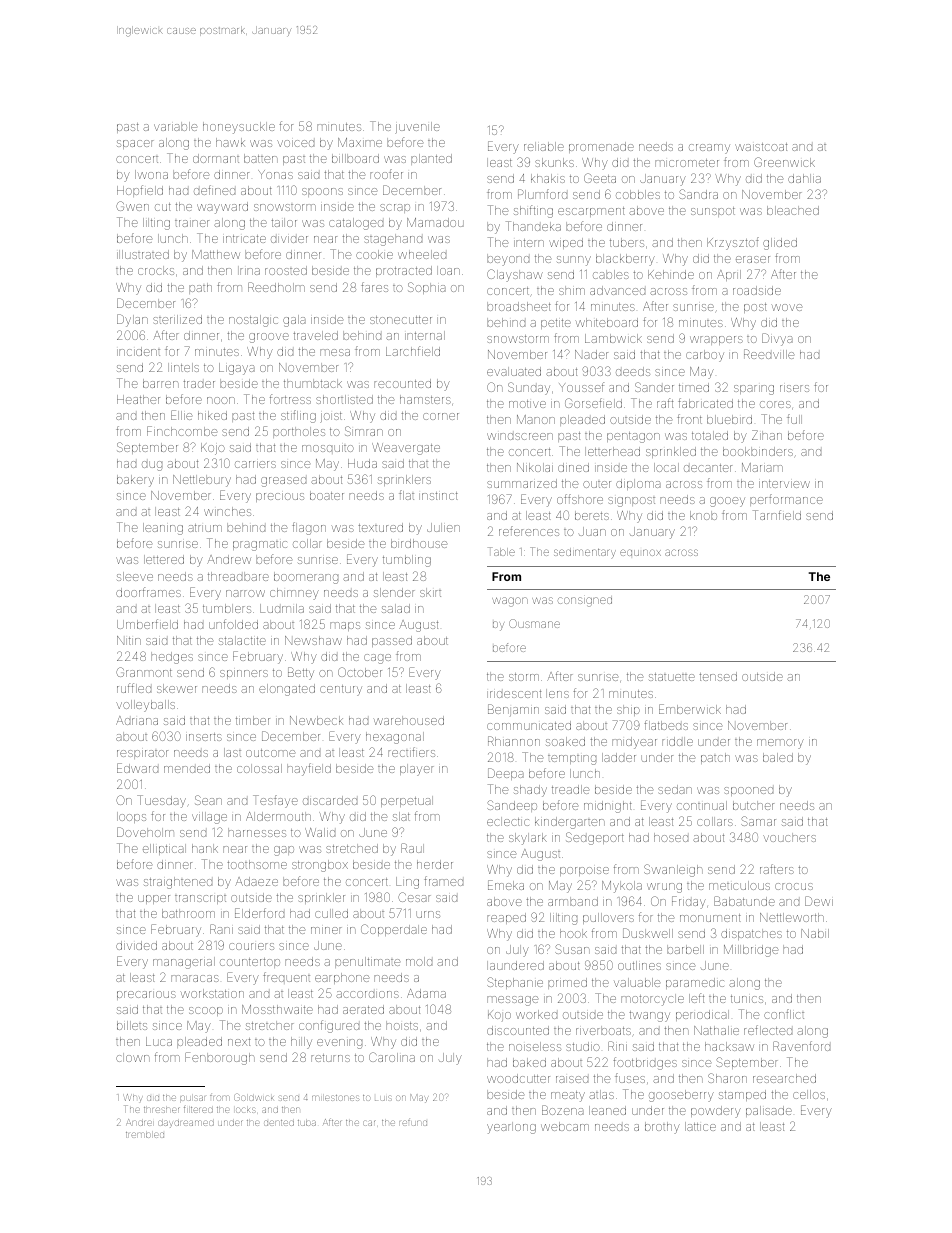 This screenshot has width=952, height=1233. I want to click on knob, so click(703, 515).
